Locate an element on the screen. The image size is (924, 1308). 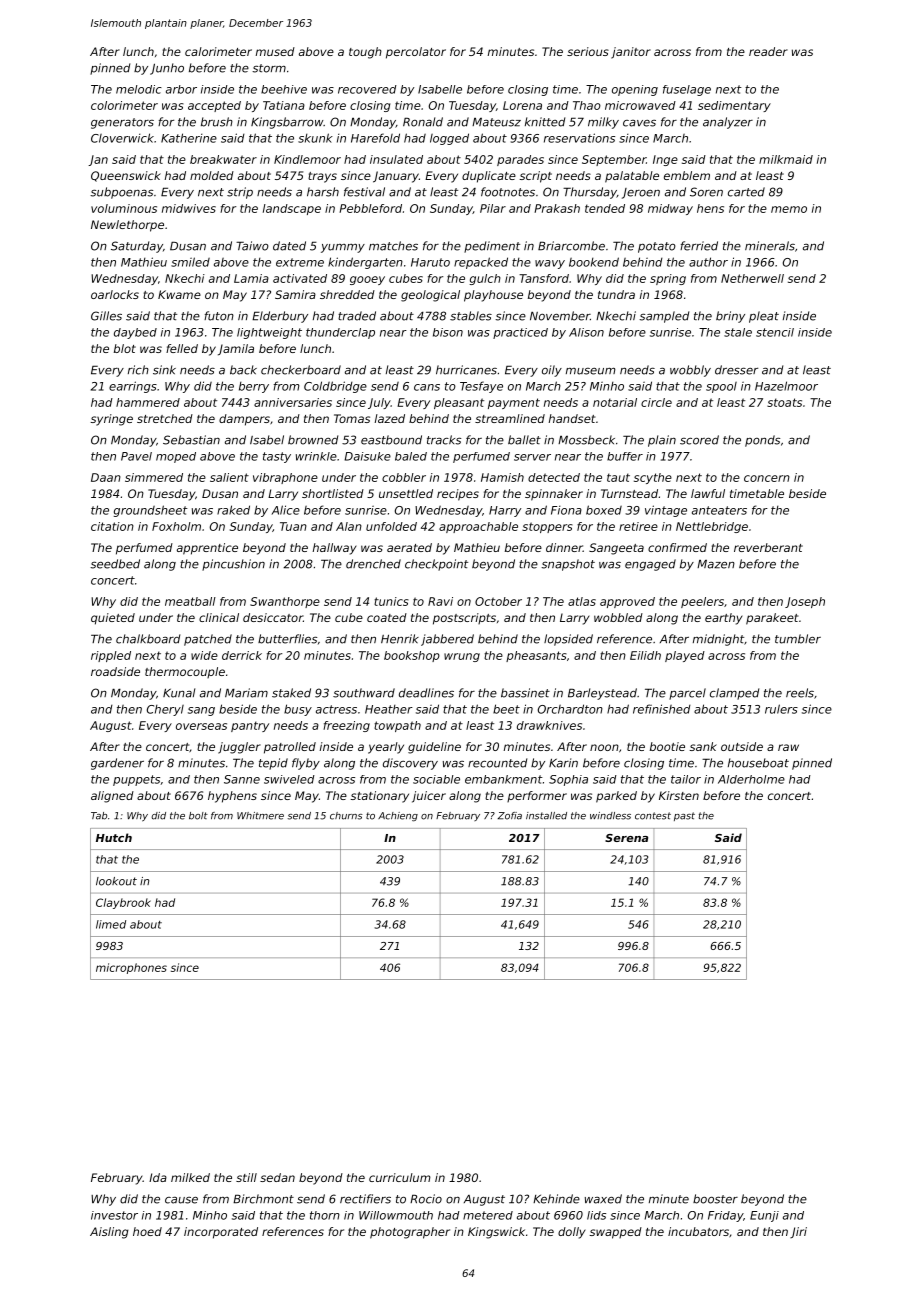
apprentice is located at coordinates (207, 549).
